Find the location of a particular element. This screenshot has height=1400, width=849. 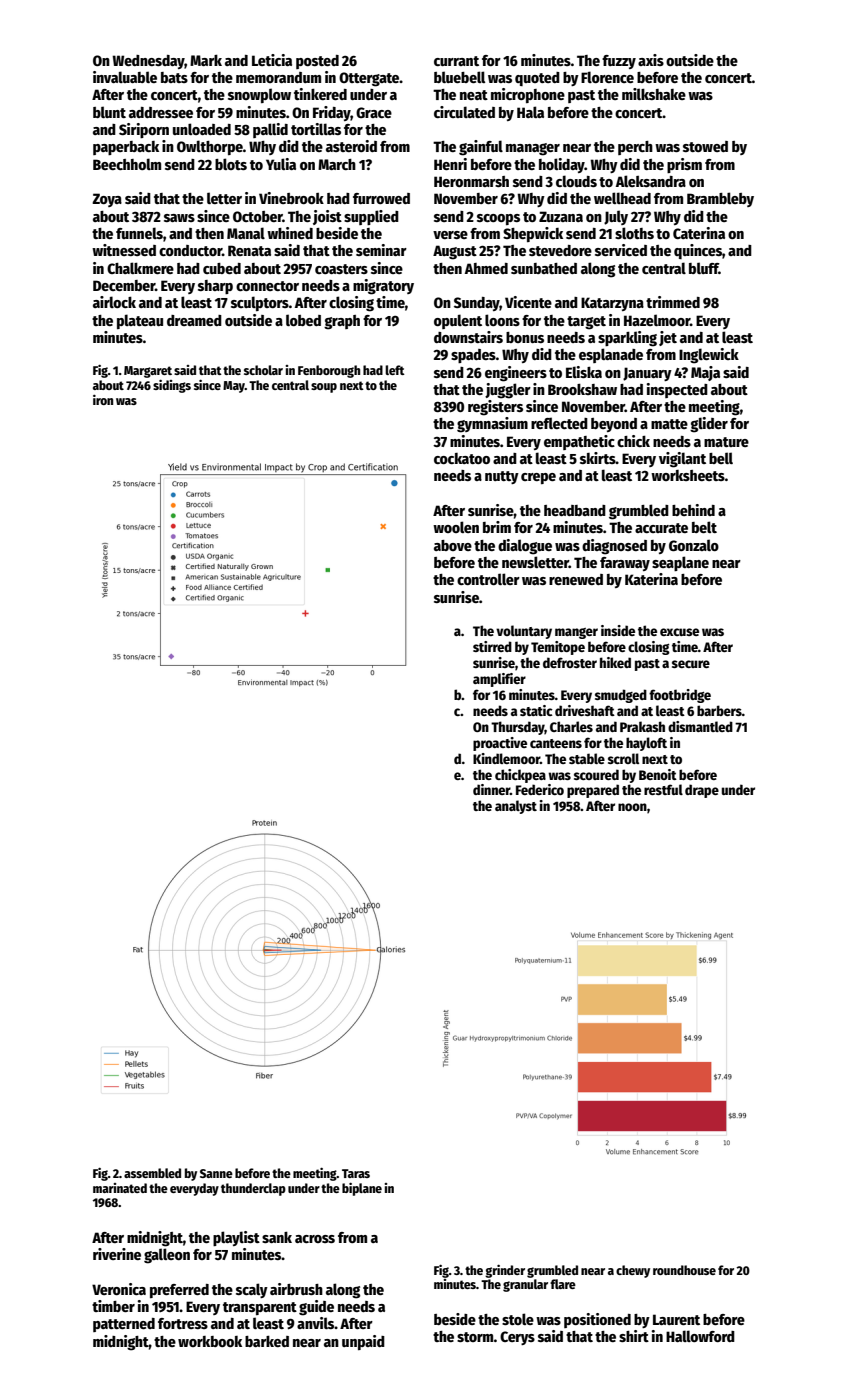

smudged is located at coordinates (621, 696).
